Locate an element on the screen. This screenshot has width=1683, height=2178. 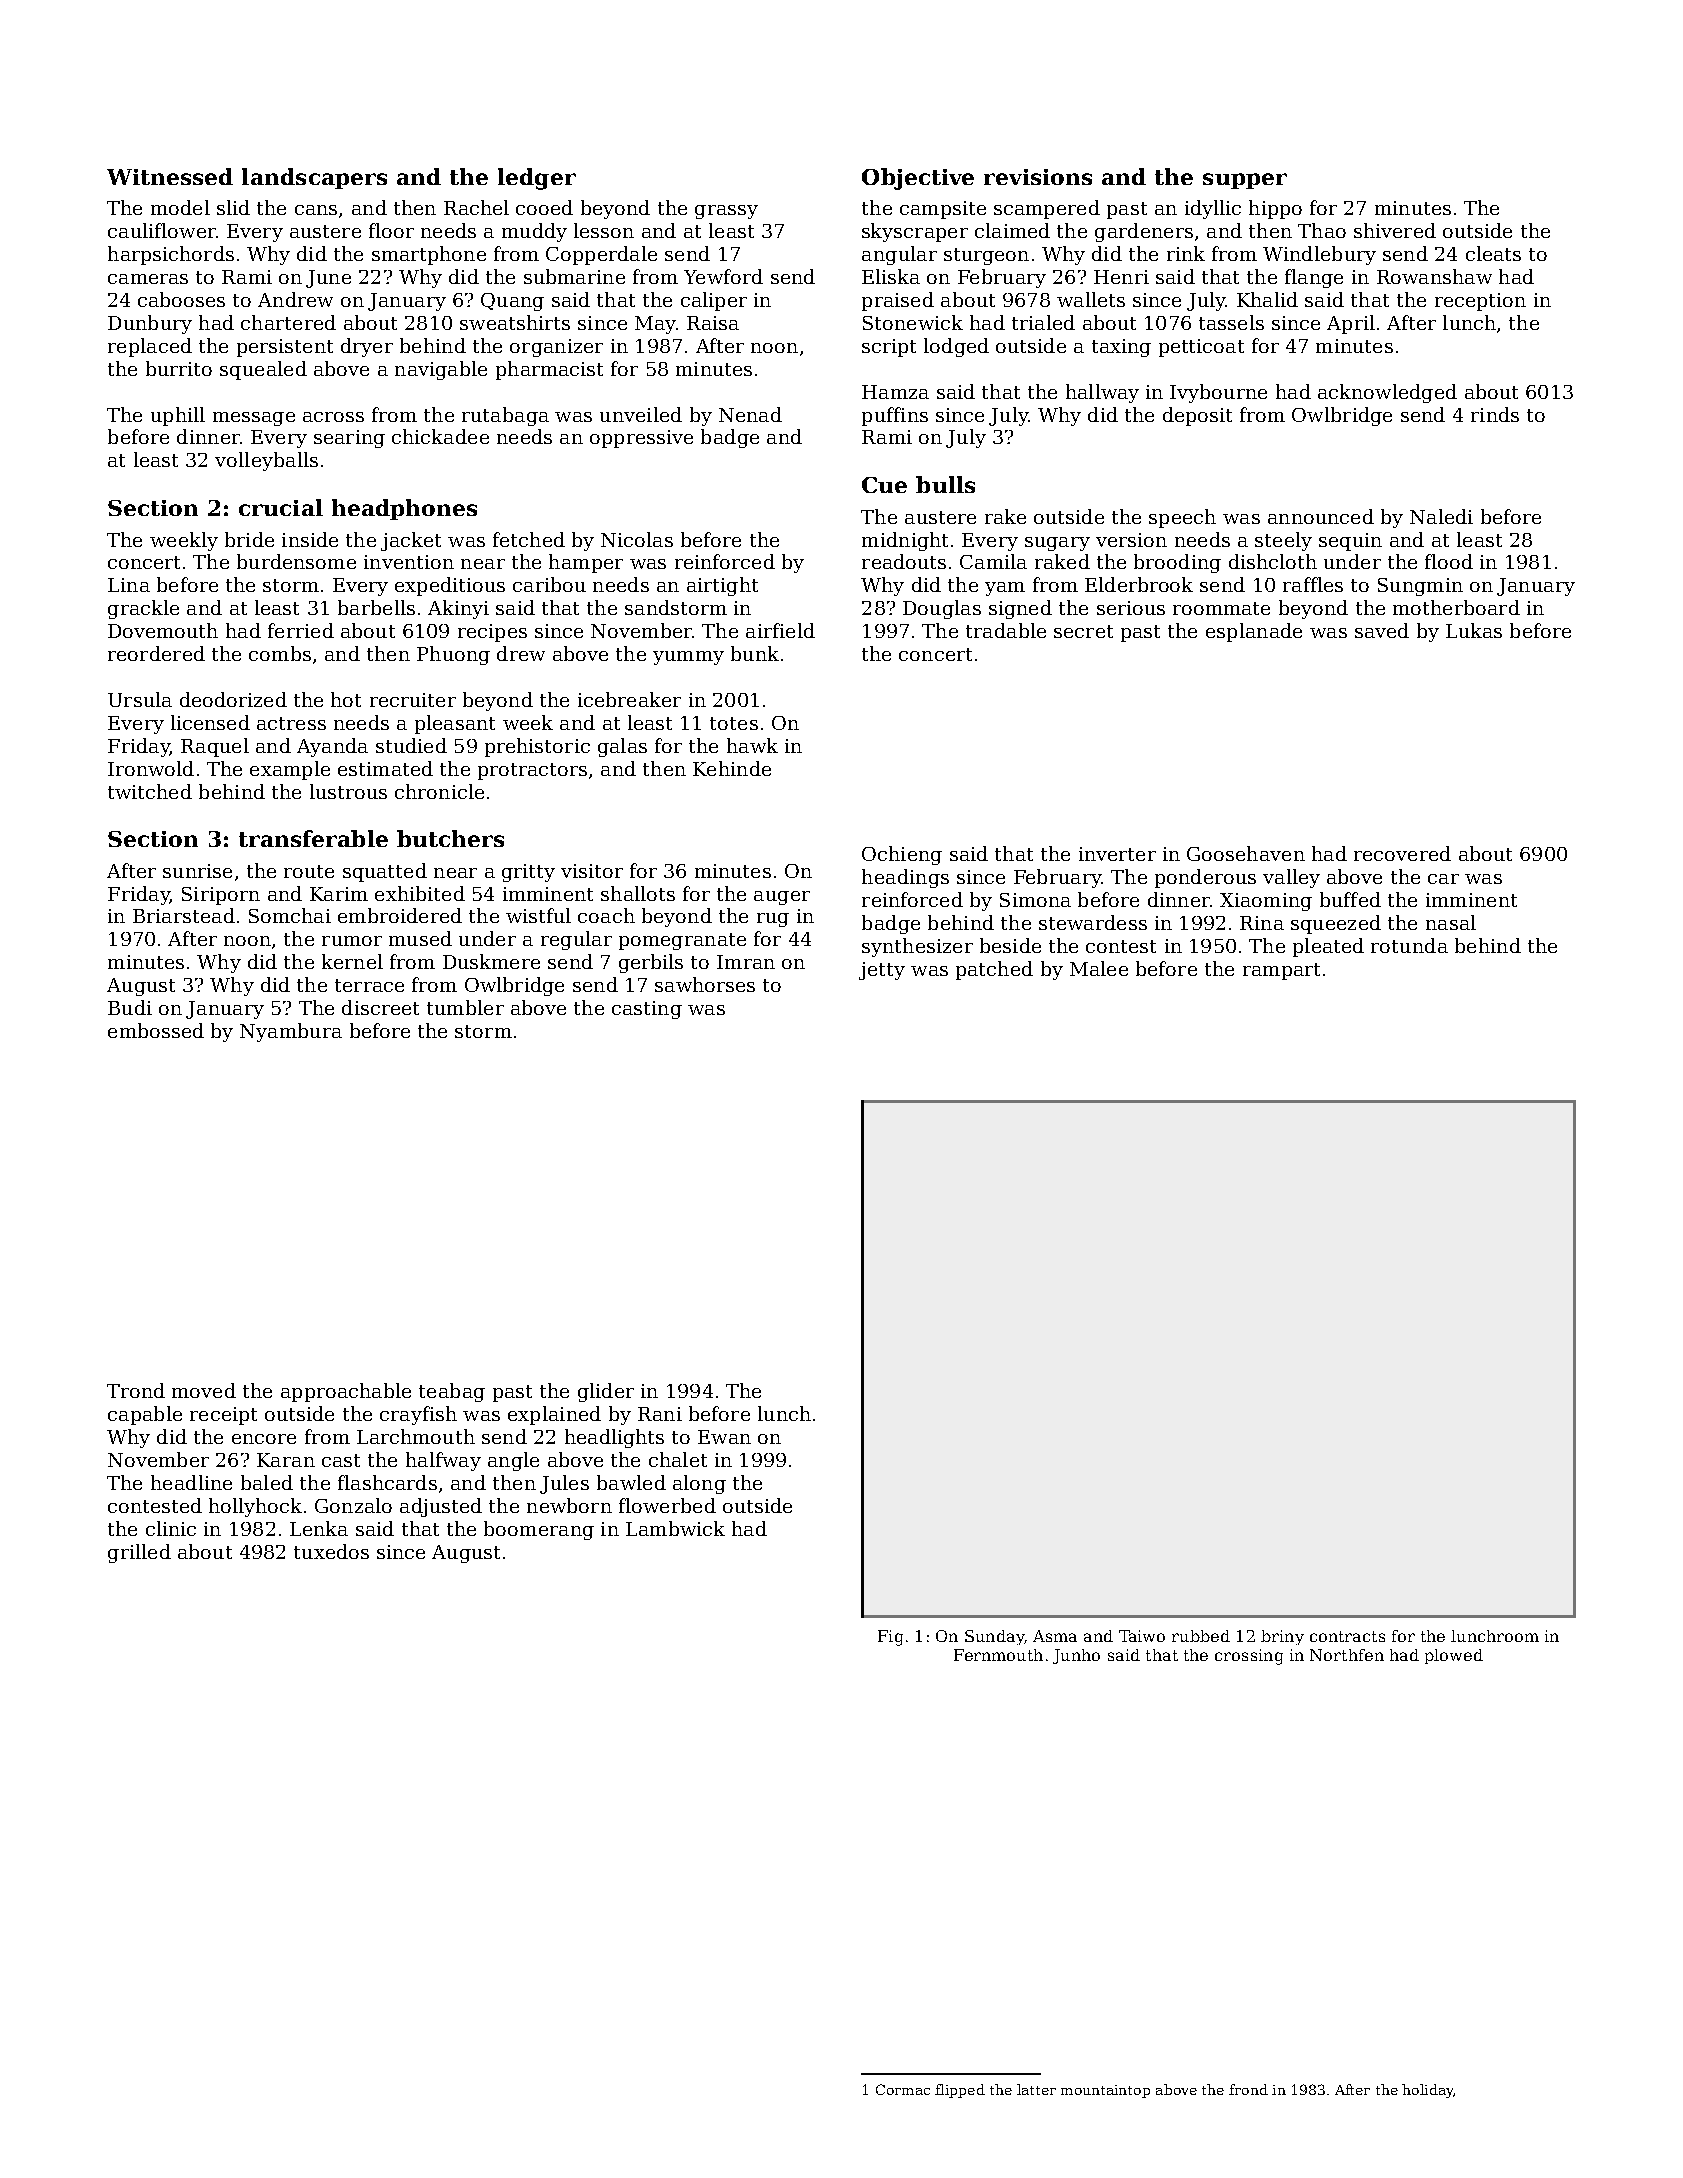
grilled is located at coordinates (139, 1553).
